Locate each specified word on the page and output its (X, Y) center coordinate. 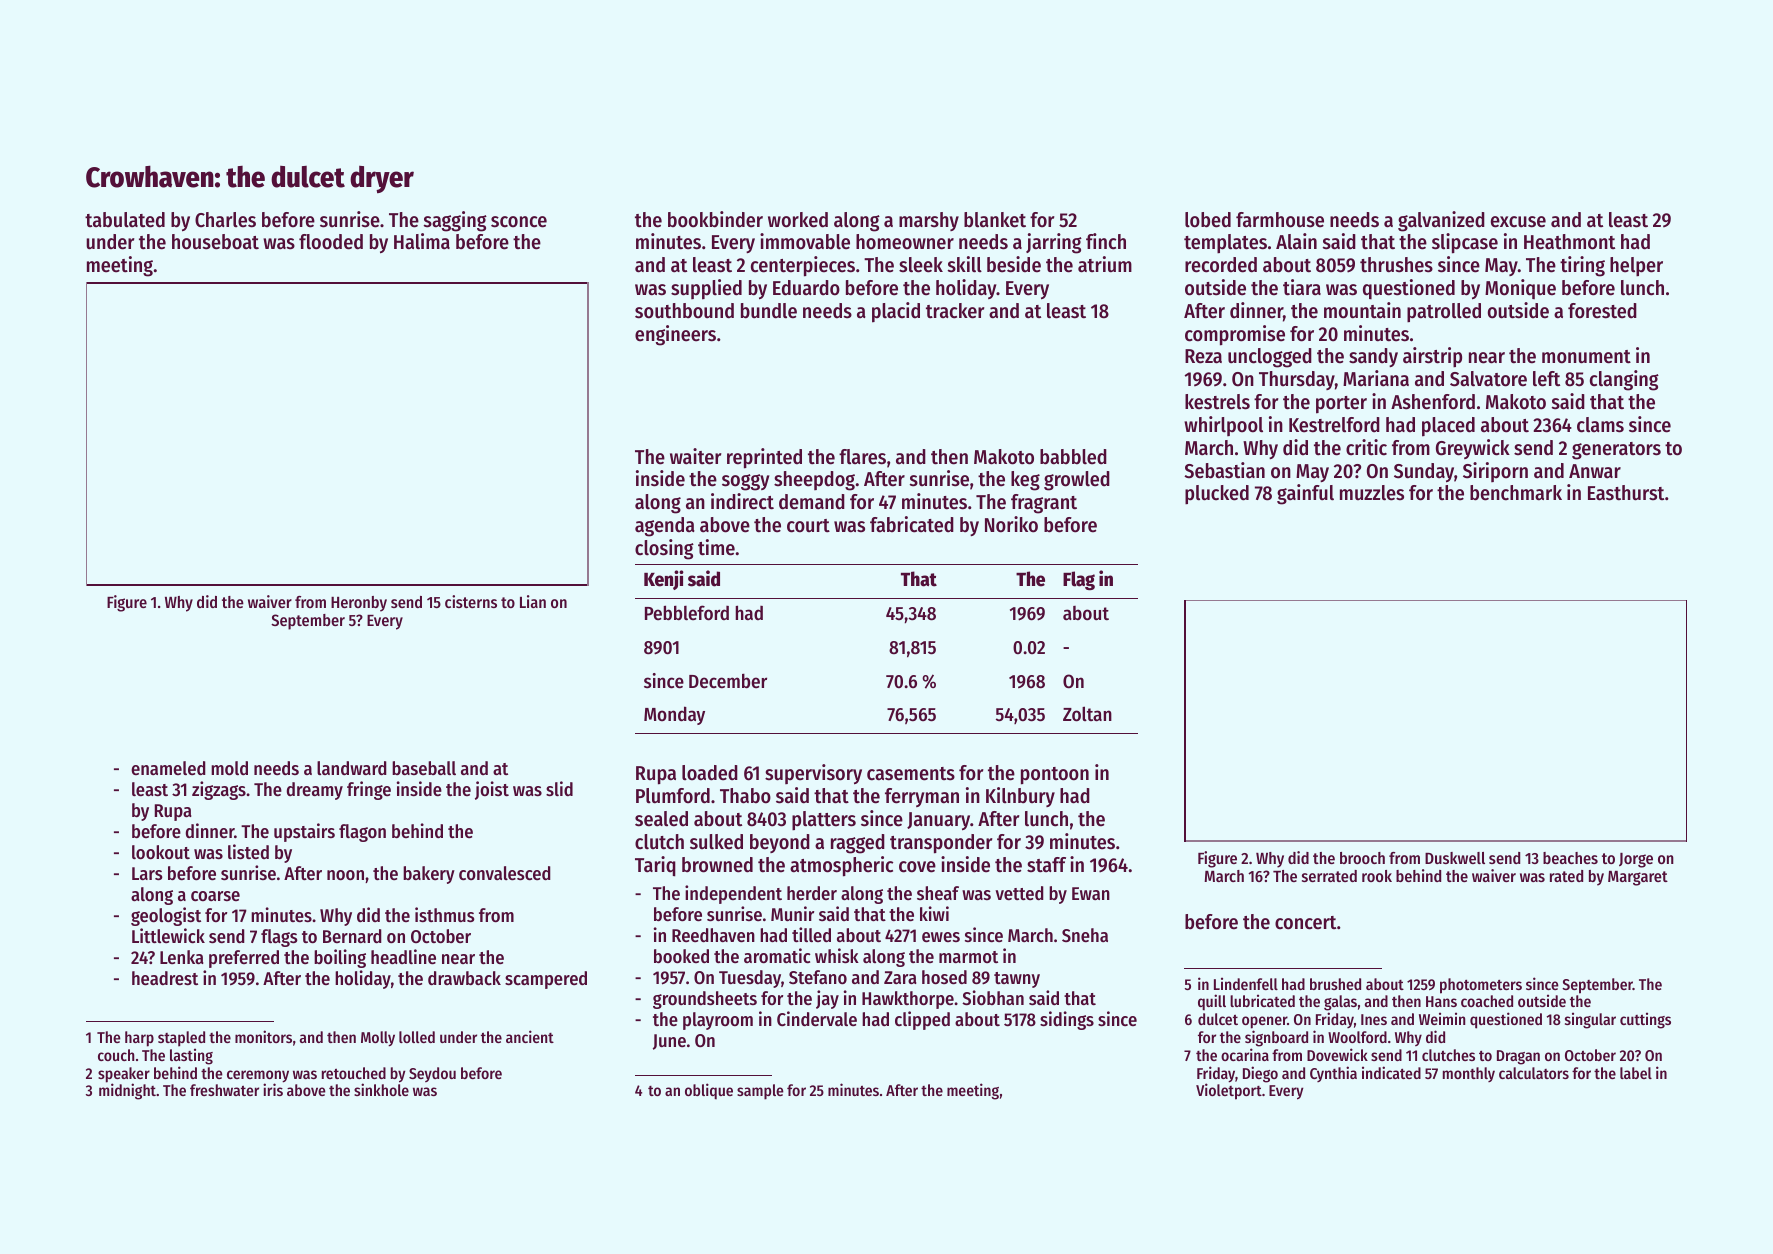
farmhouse (1280, 220)
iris (273, 1090)
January (938, 821)
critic (1366, 447)
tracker (955, 311)
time (716, 547)
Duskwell (1455, 858)
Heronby (359, 604)
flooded (331, 242)
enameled (168, 768)
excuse (1518, 222)
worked (798, 220)
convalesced (505, 873)
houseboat (215, 242)
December (728, 681)
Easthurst (1626, 493)
